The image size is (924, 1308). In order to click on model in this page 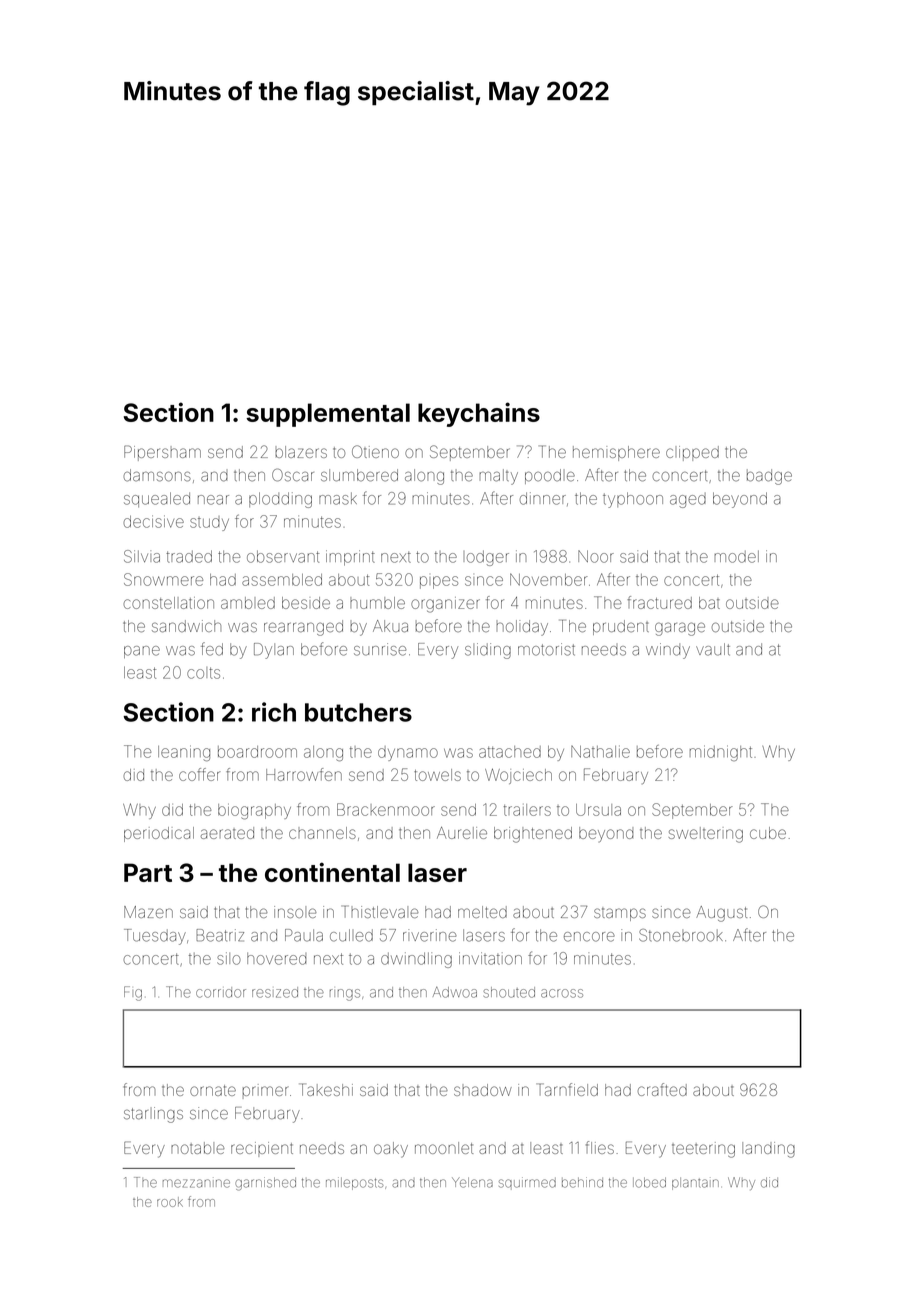, I will do `click(736, 556)`.
